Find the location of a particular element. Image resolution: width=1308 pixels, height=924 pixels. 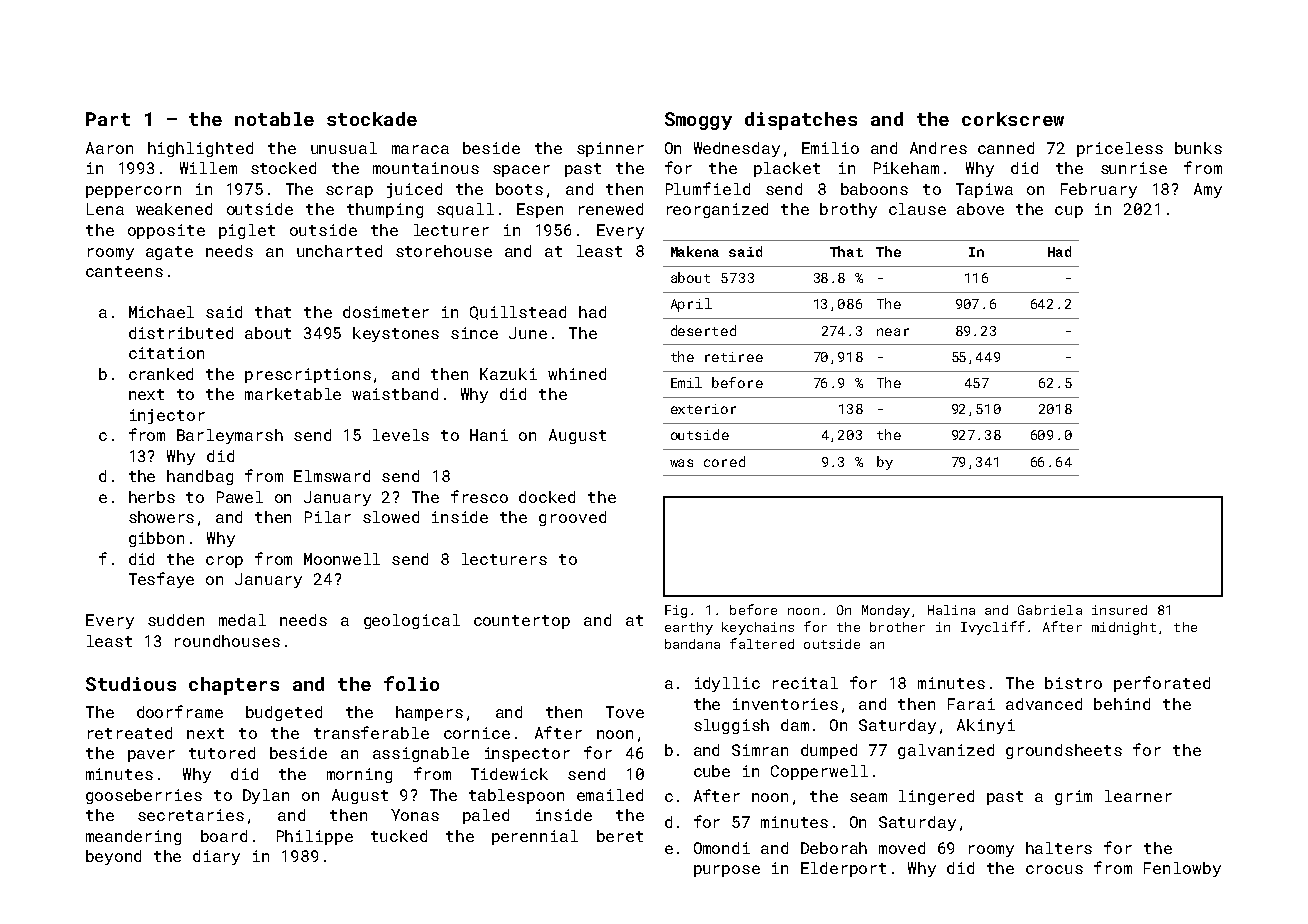

canned is located at coordinates (1006, 148).
